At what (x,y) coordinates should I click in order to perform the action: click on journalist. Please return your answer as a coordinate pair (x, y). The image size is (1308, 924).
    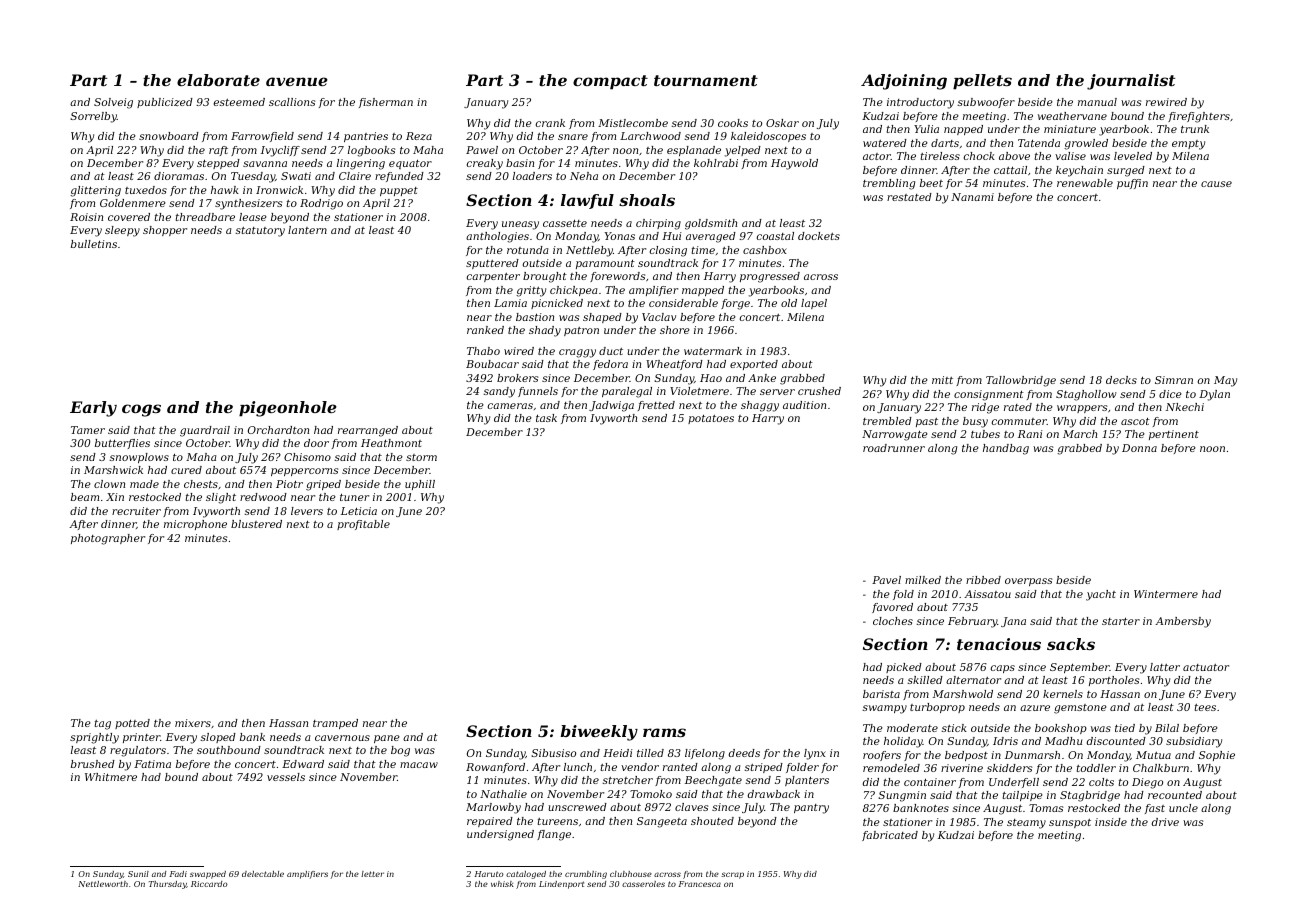
    Looking at the image, I should click on (1131, 82).
